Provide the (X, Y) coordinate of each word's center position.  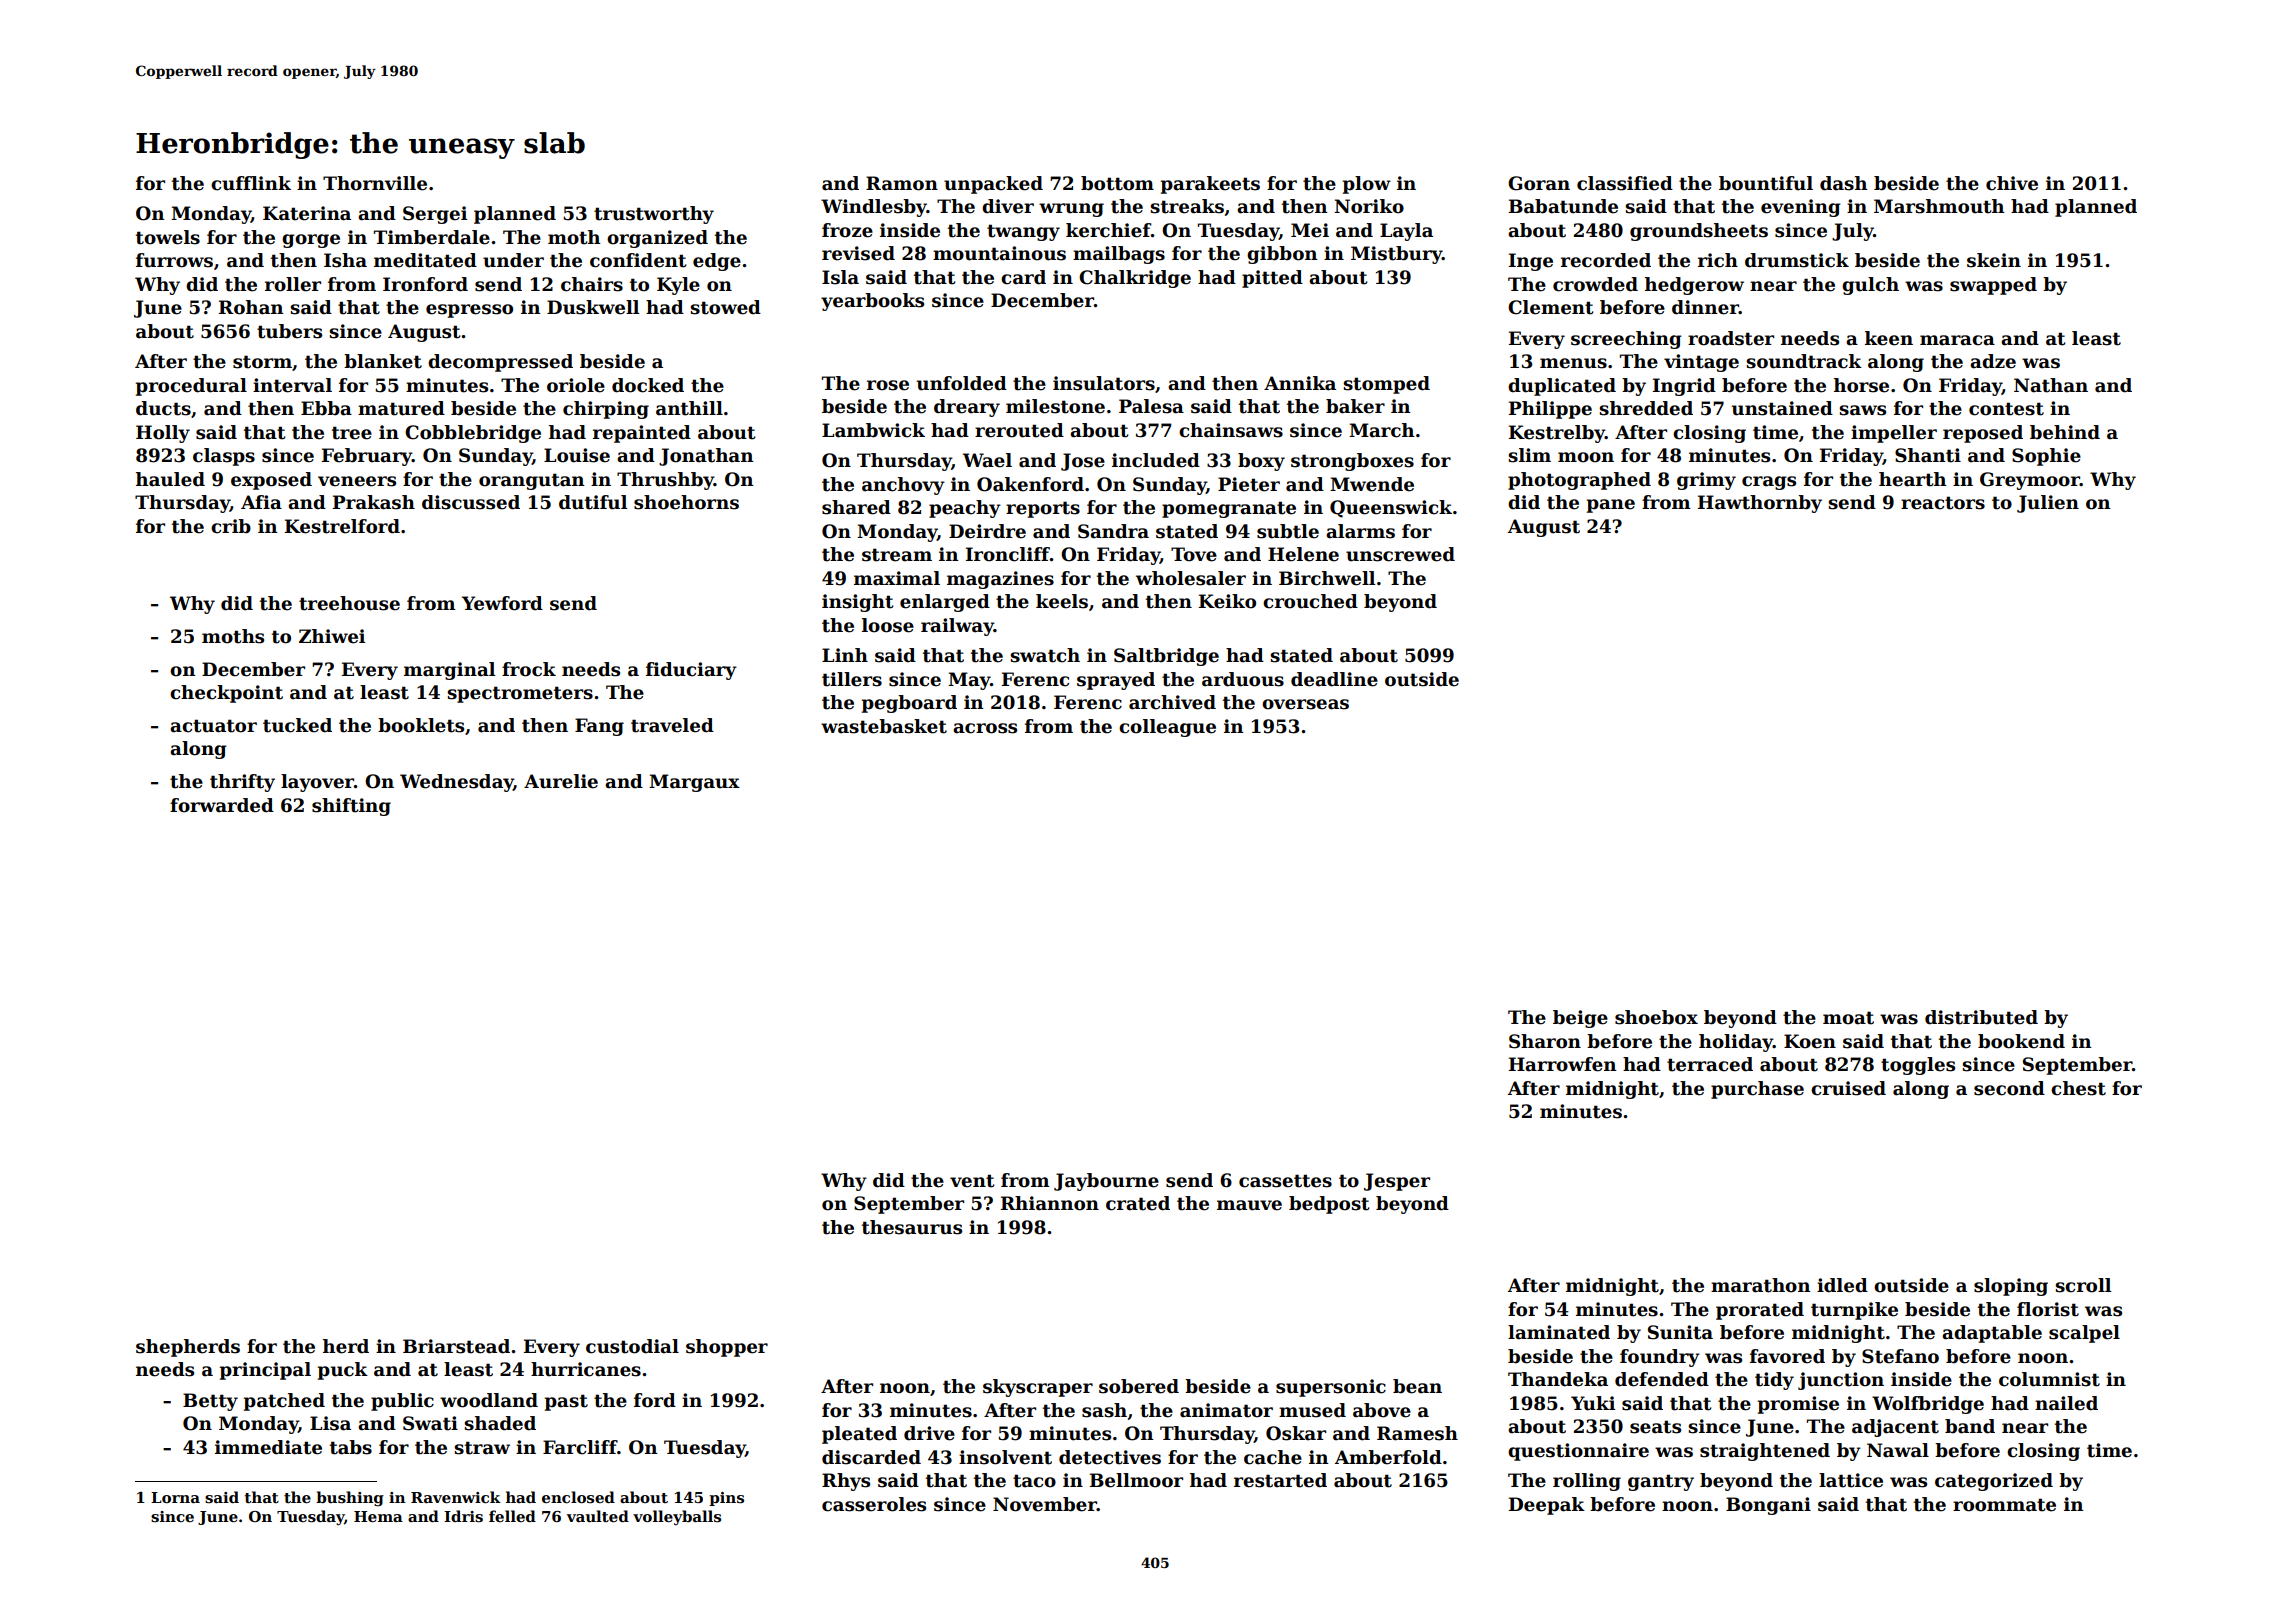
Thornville (375, 183)
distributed (1981, 1017)
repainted (642, 434)
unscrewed (1400, 554)
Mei (1310, 230)
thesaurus (912, 1227)
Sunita (1680, 1332)
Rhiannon (1050, 1203)
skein (1994, 260)
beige (1580, 1019)
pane (1611, 506)
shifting (351, 807)
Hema (378, 1516)
